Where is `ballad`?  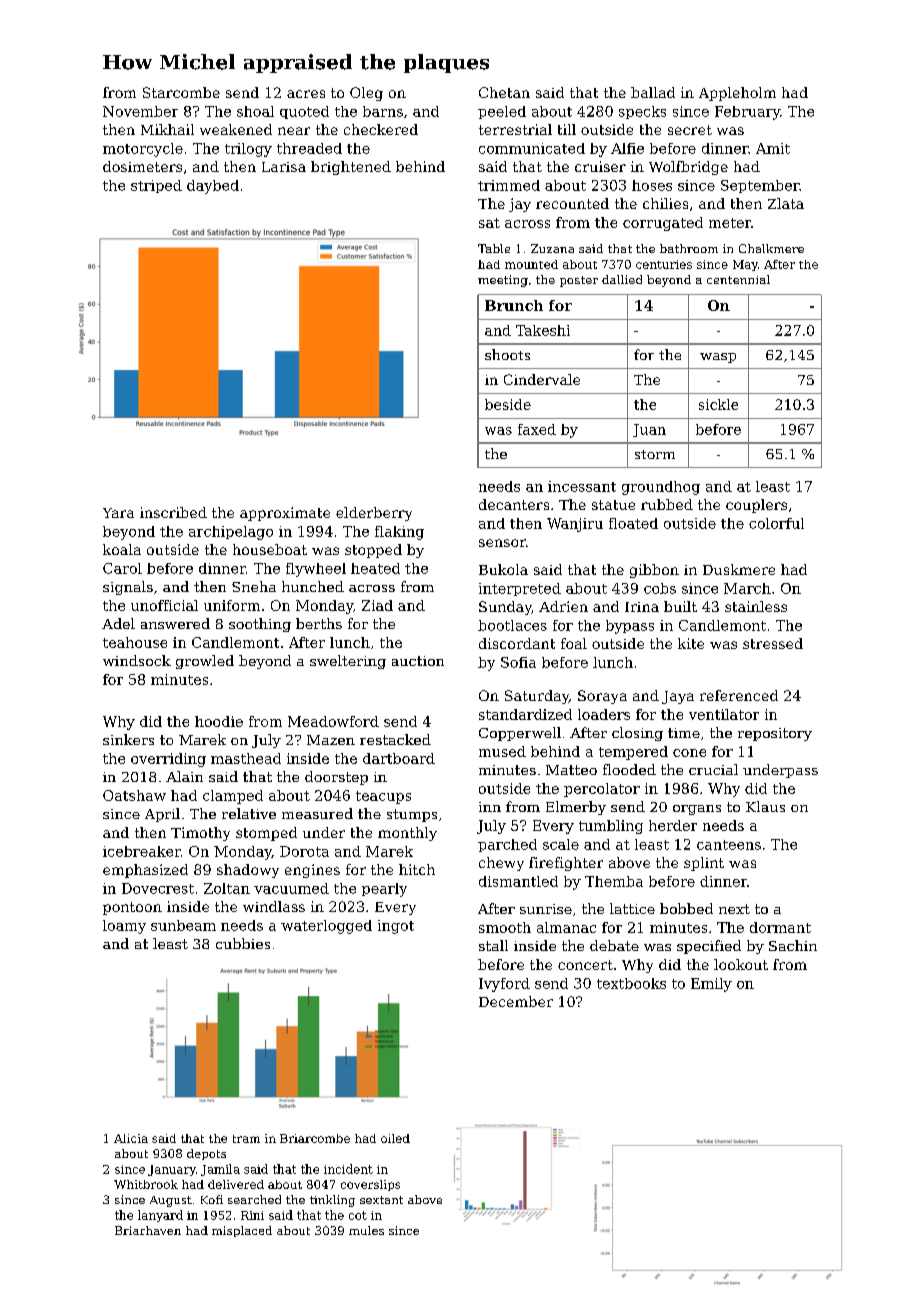 ballad is located at coordinates (653, 92).
